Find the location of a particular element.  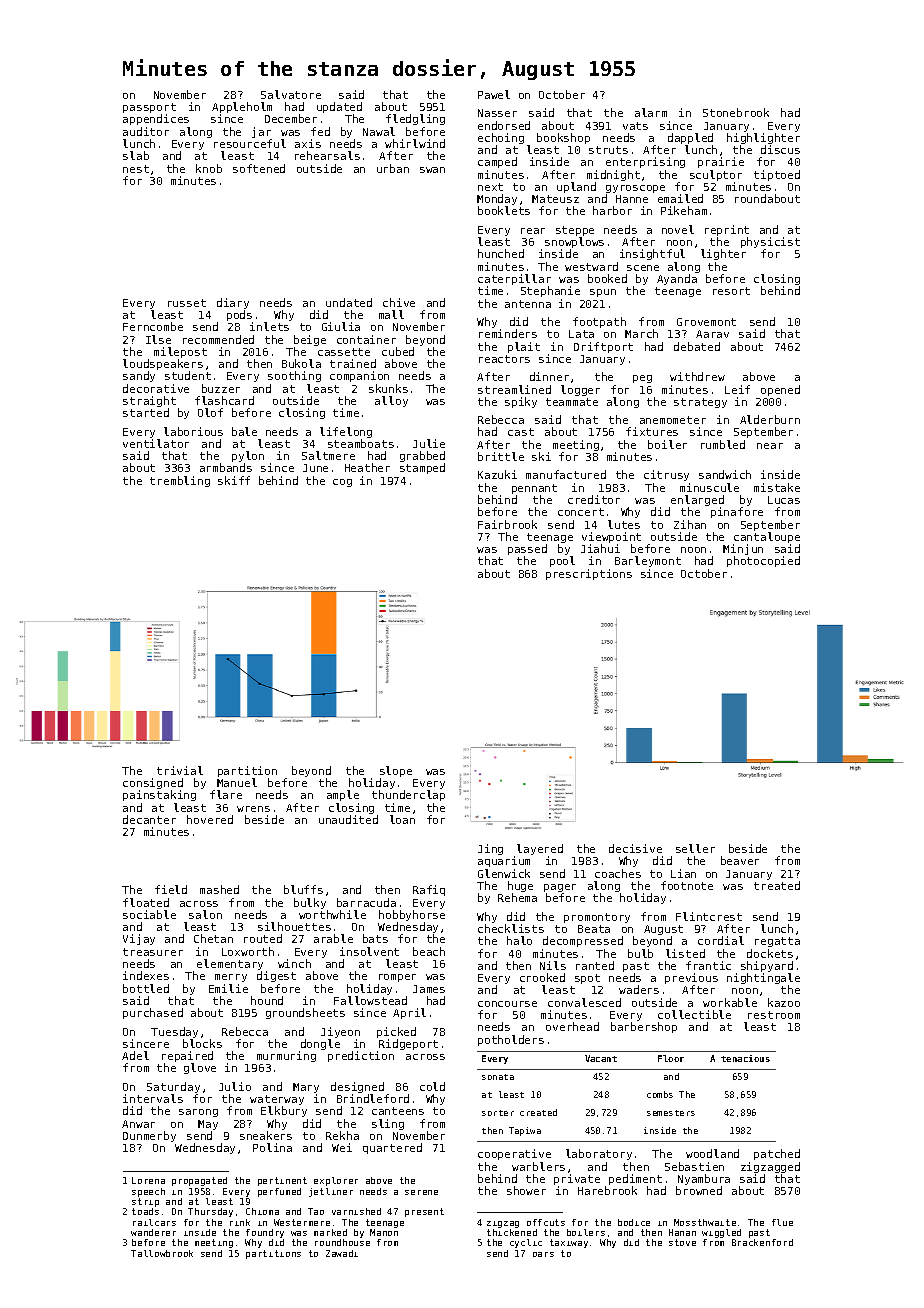

stamped is located at coordinates (422, 469).
